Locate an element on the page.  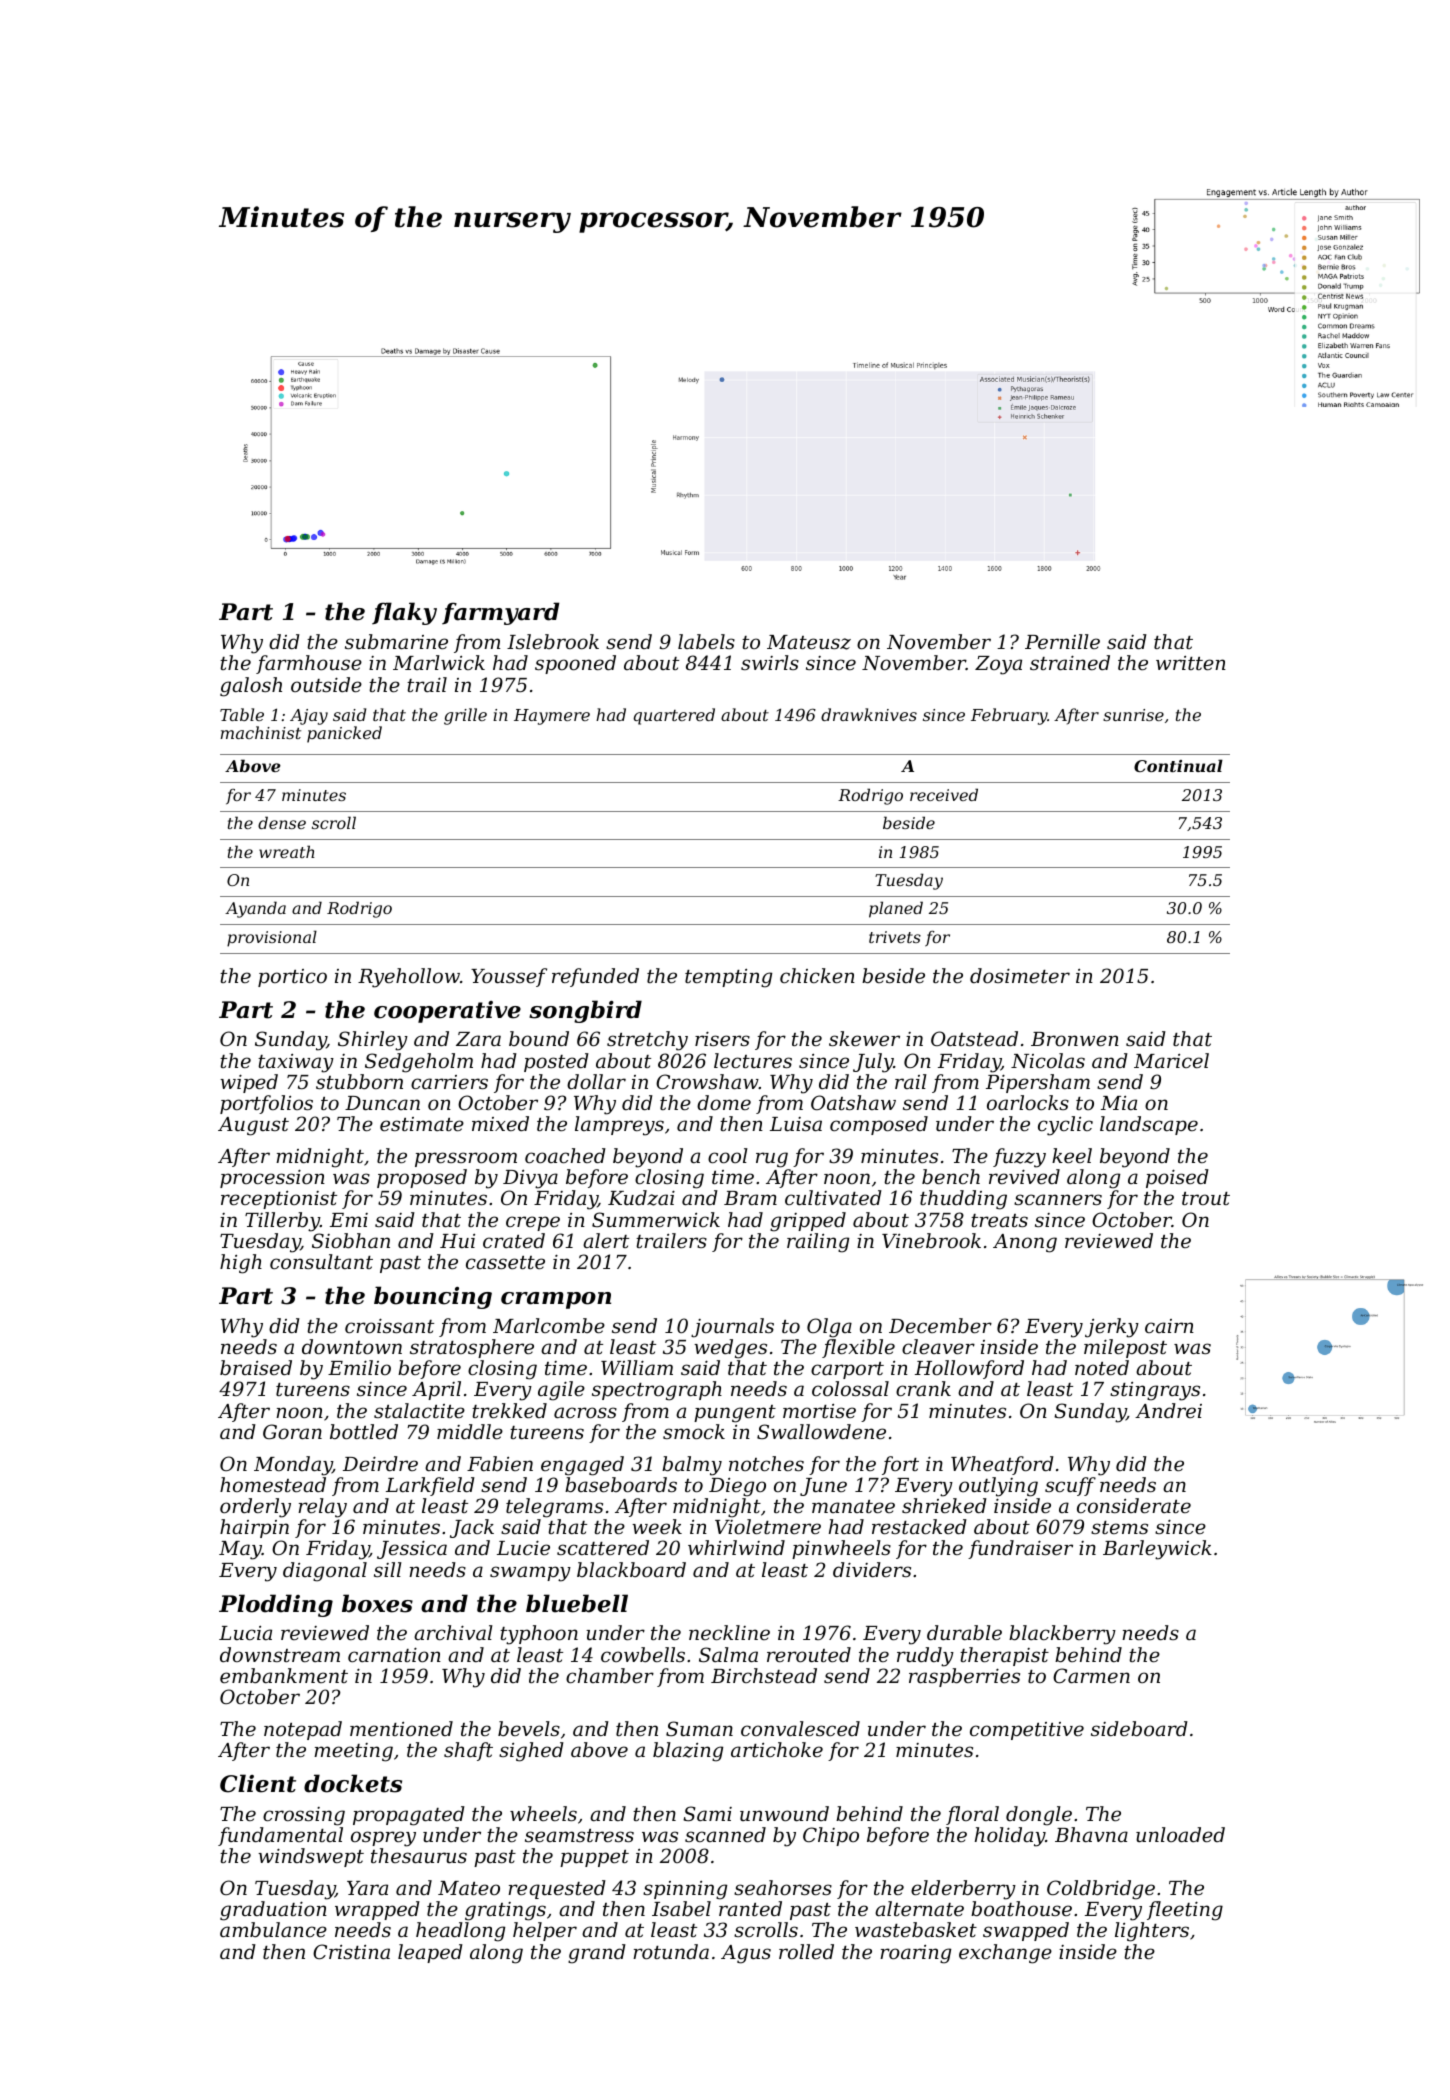
mortise is located at coordinates (819, 1411).
